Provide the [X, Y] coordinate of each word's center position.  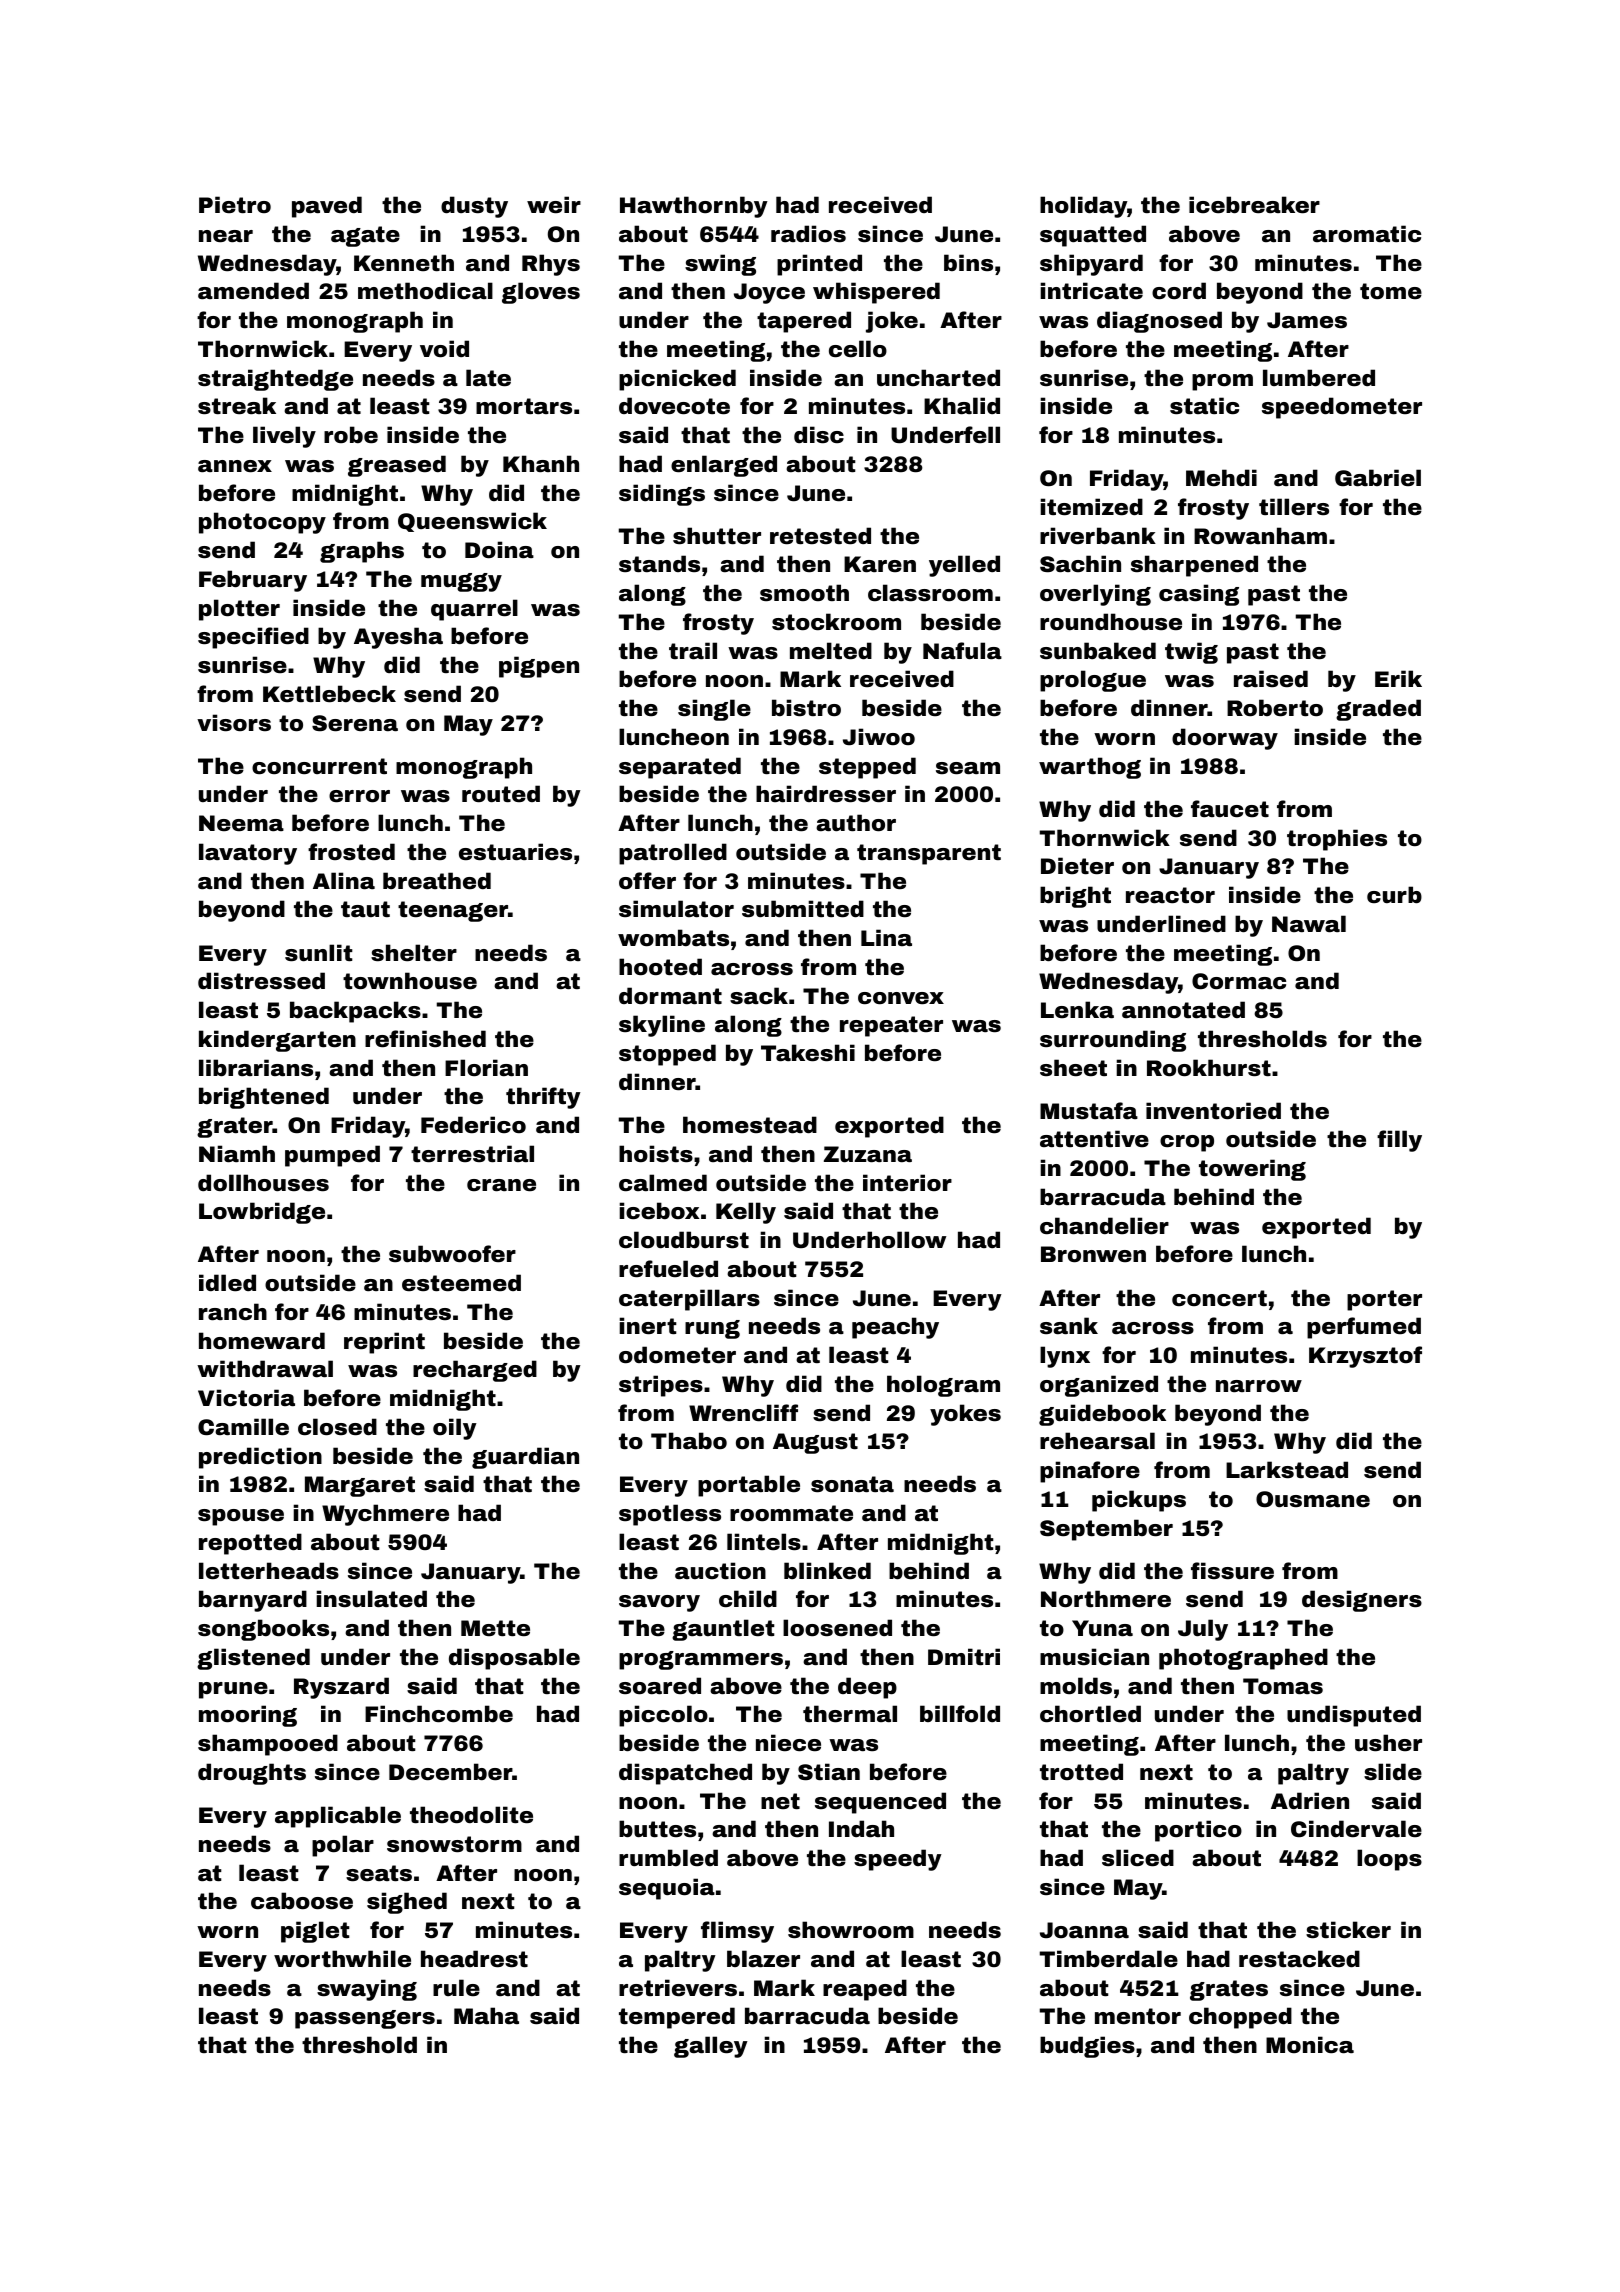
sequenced [880, 1803]
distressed [261, 981]
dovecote [674, 406]
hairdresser [826, 794]
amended [253, 290]
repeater [891, 1026]
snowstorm [454, 1844]
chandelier [1104, 1226]
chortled [1090, 1713]
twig [1191, 653]
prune [233, 1690]
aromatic [1367, 233]
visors [234, 723]
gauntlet [723, 1630]
